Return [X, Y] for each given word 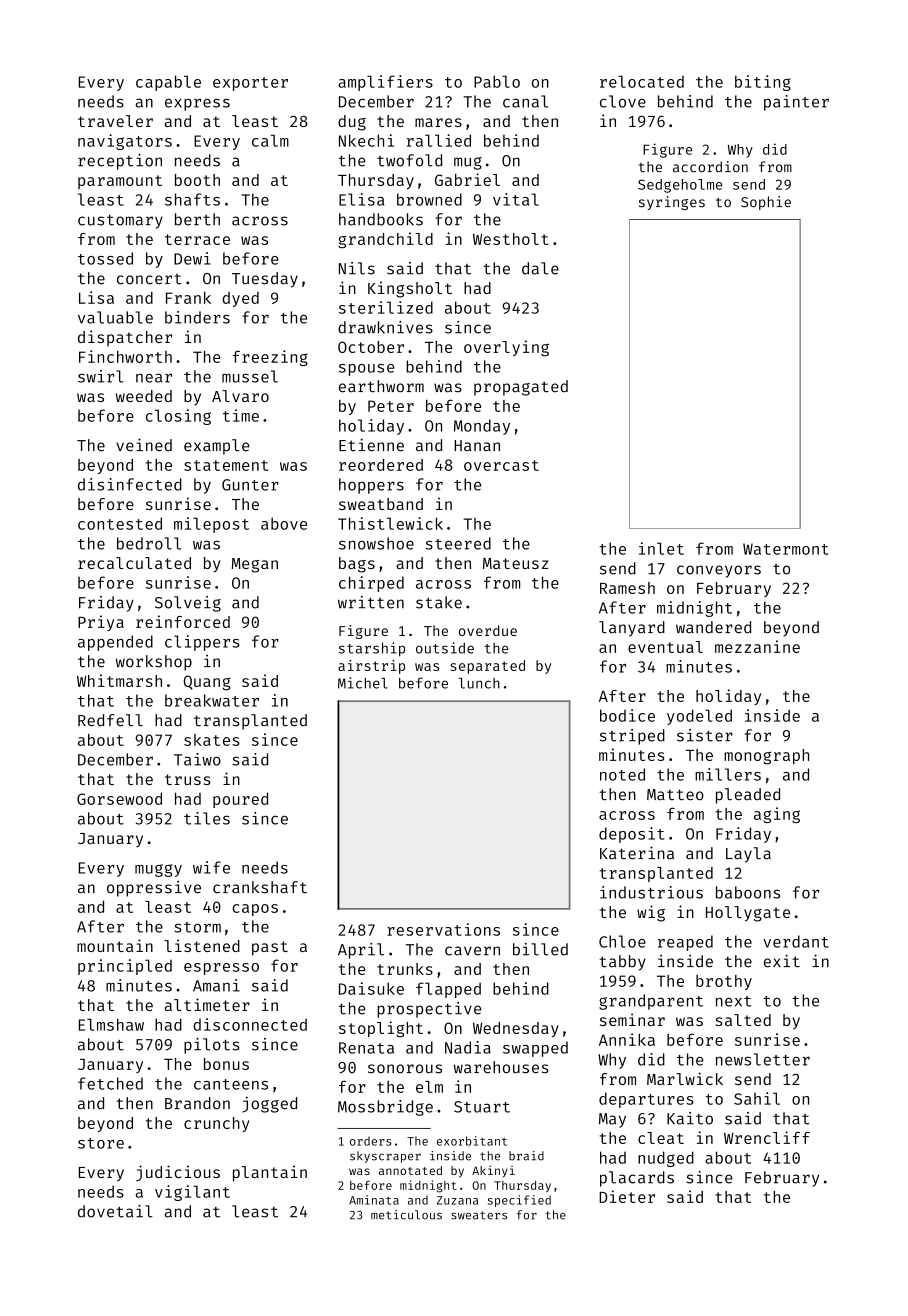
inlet [661, 548]
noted [622, 774]
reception [120, 162]
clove [623, 101]
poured [240, 800]
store [101, 1143]
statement [226, 465]
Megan [255, 565]
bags [357, 565]
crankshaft [260, 887]
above [284, 523]
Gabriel [467, 179]
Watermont [786, 549]
